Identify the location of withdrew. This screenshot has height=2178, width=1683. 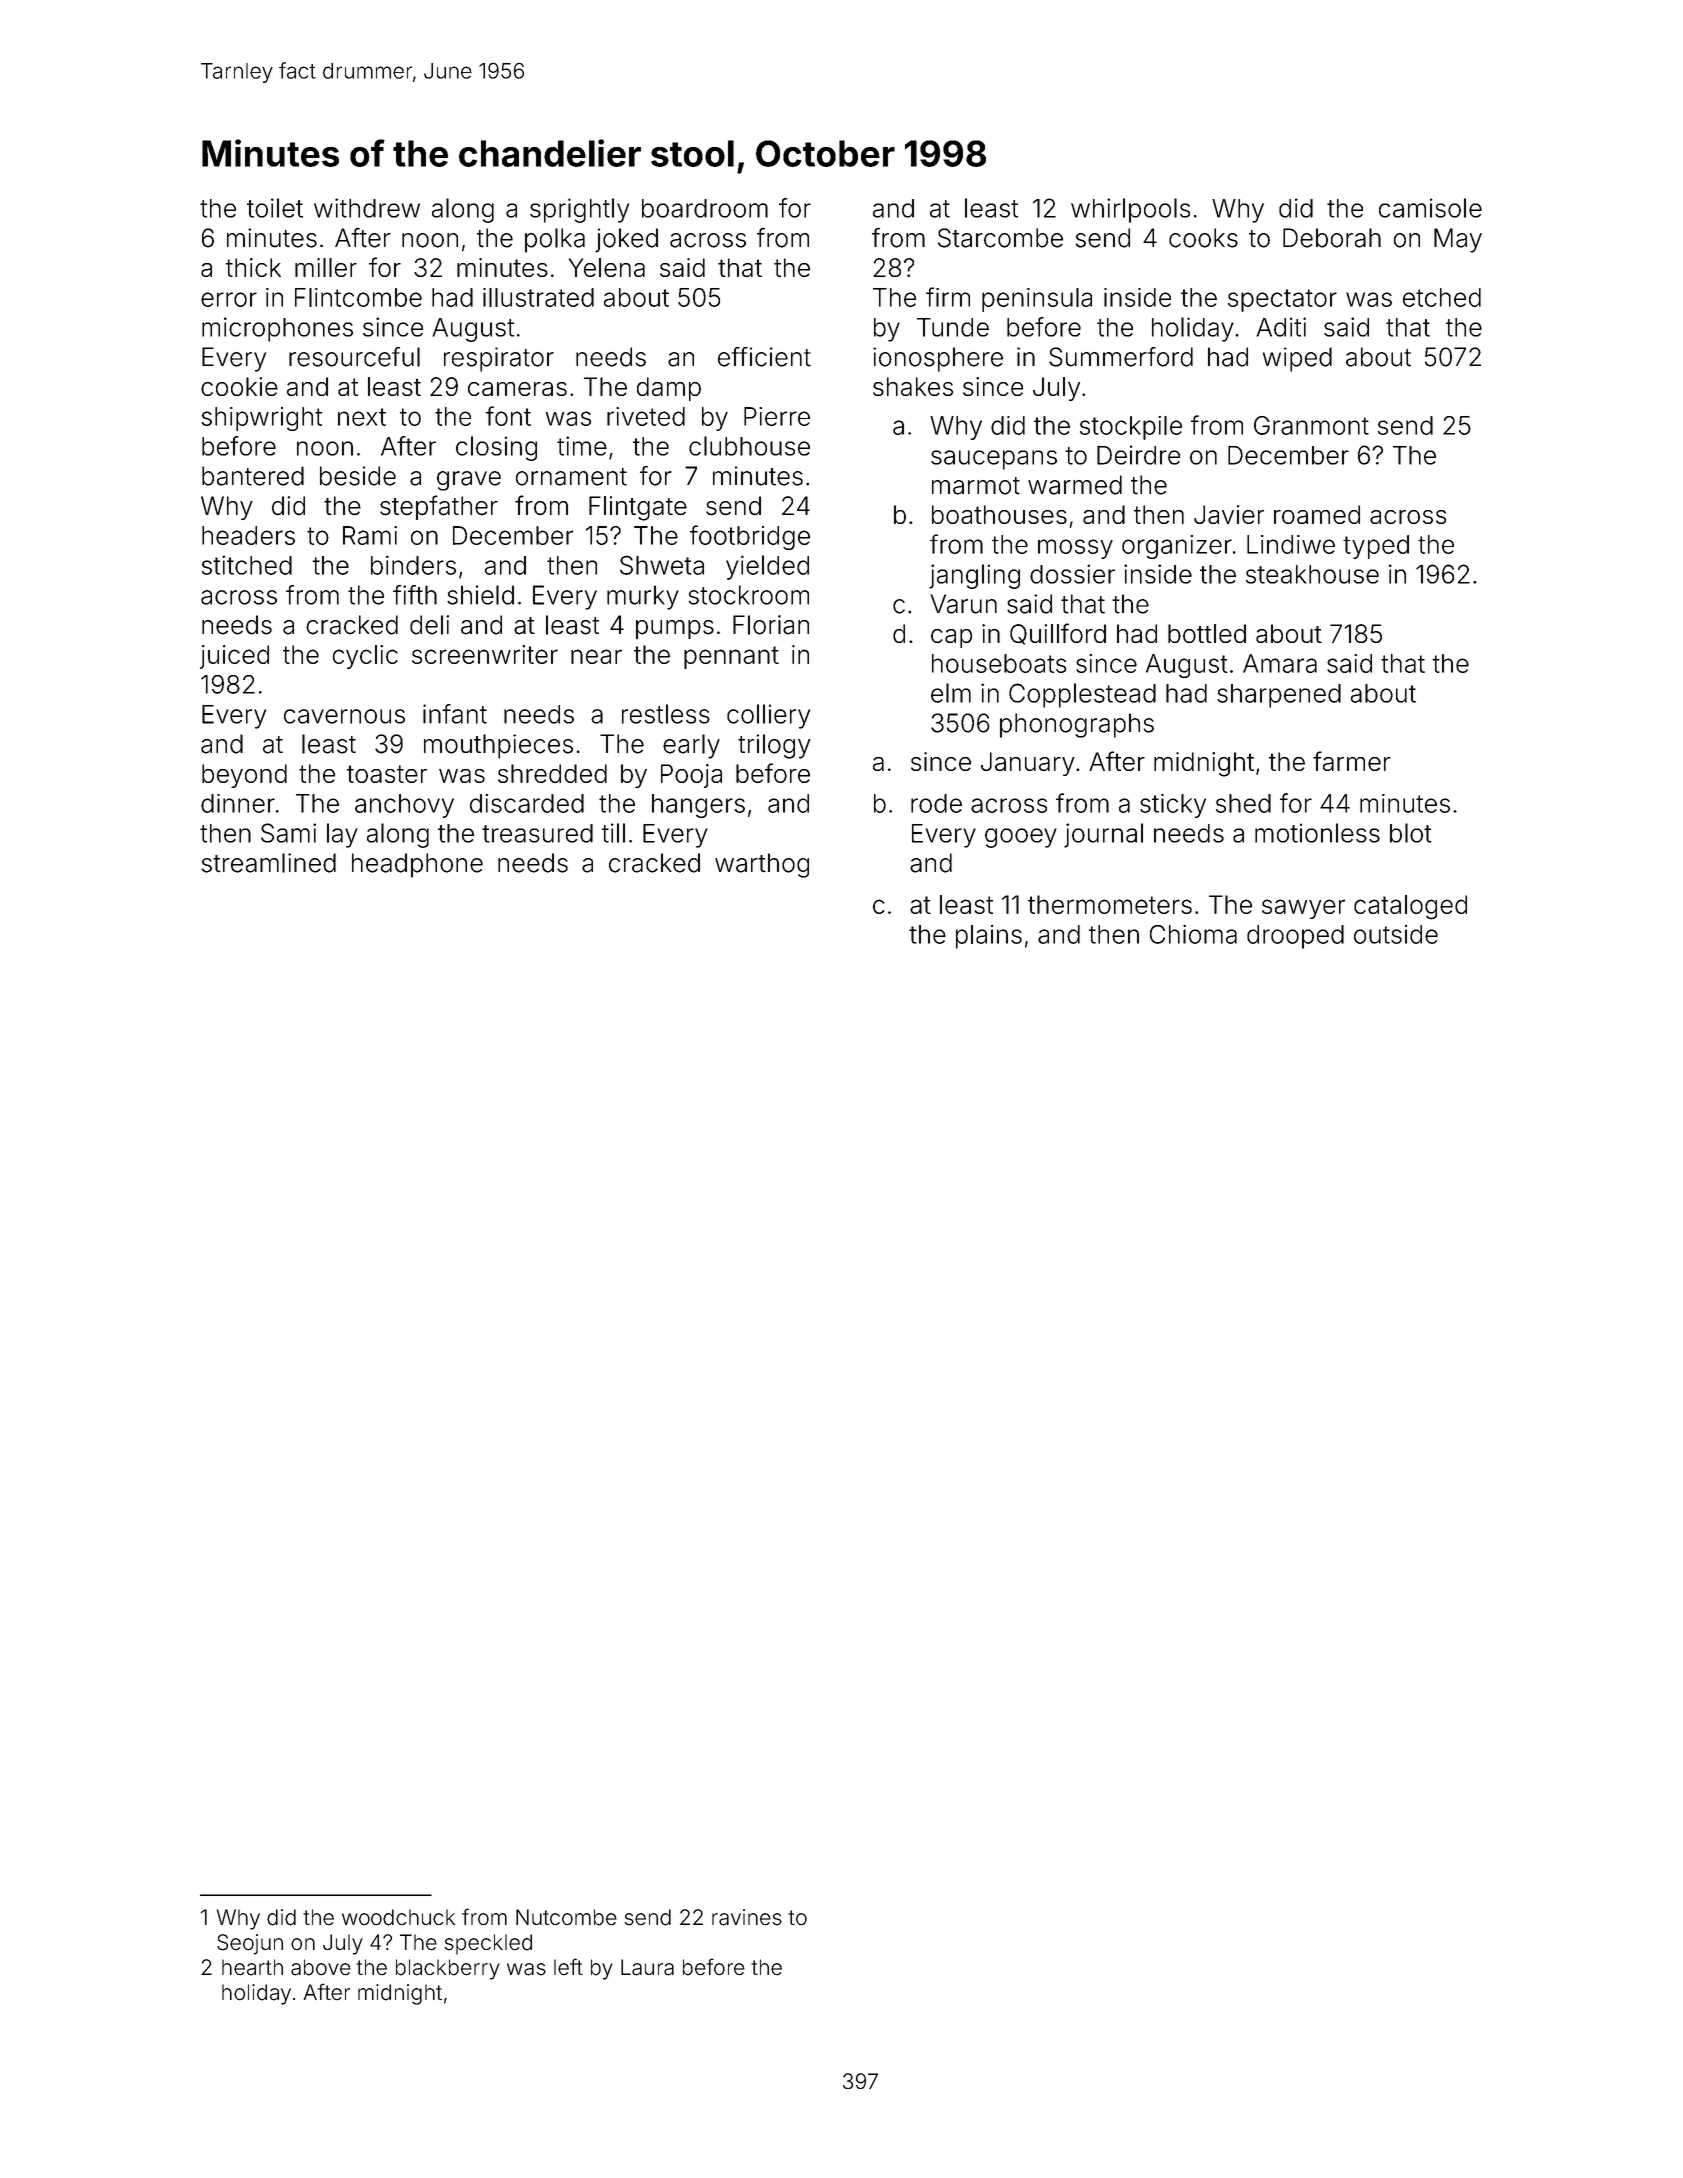
(367, 208).
